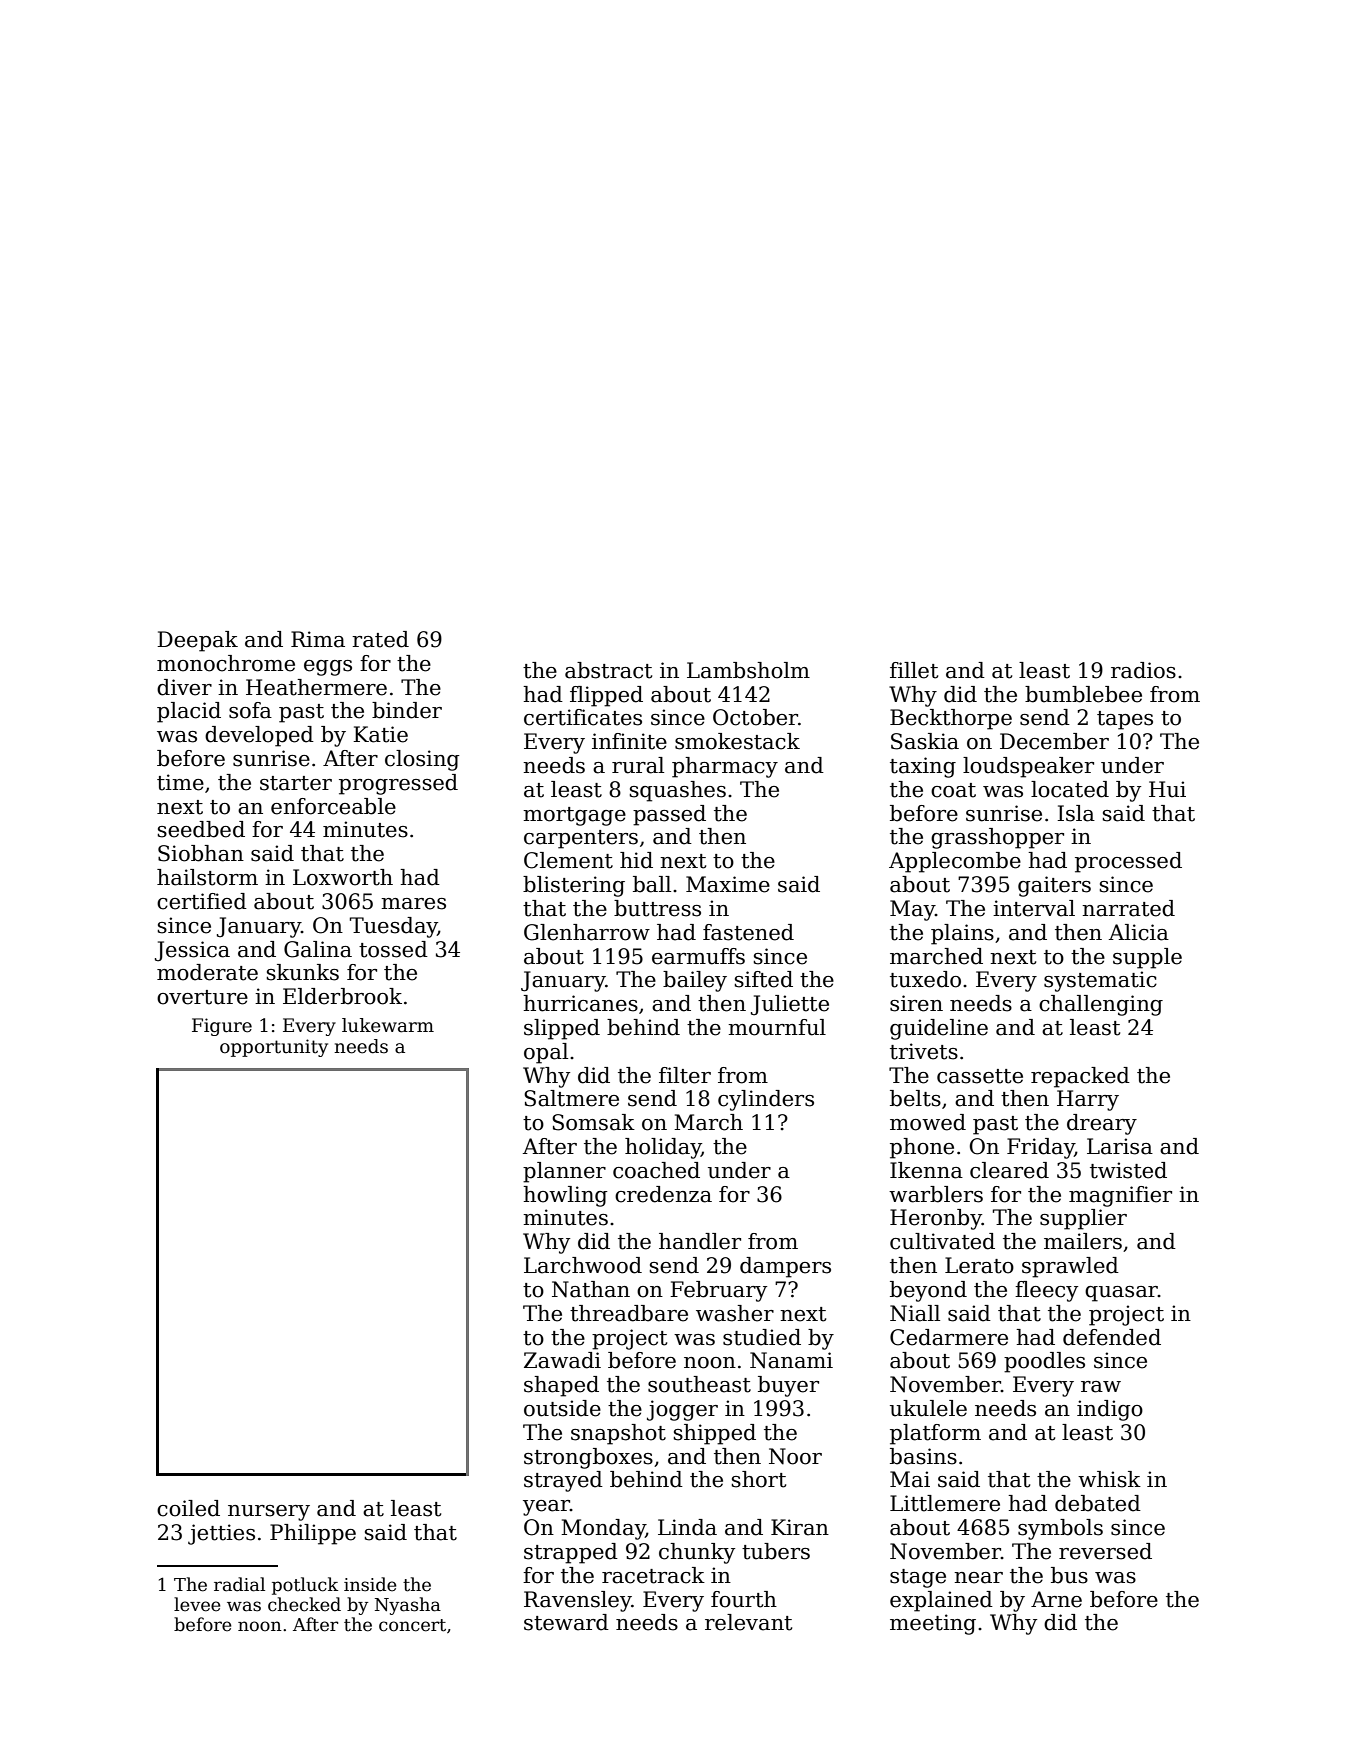 This image has height=1757, width=1358. I want to click on mournful, so click(777, 1027).
